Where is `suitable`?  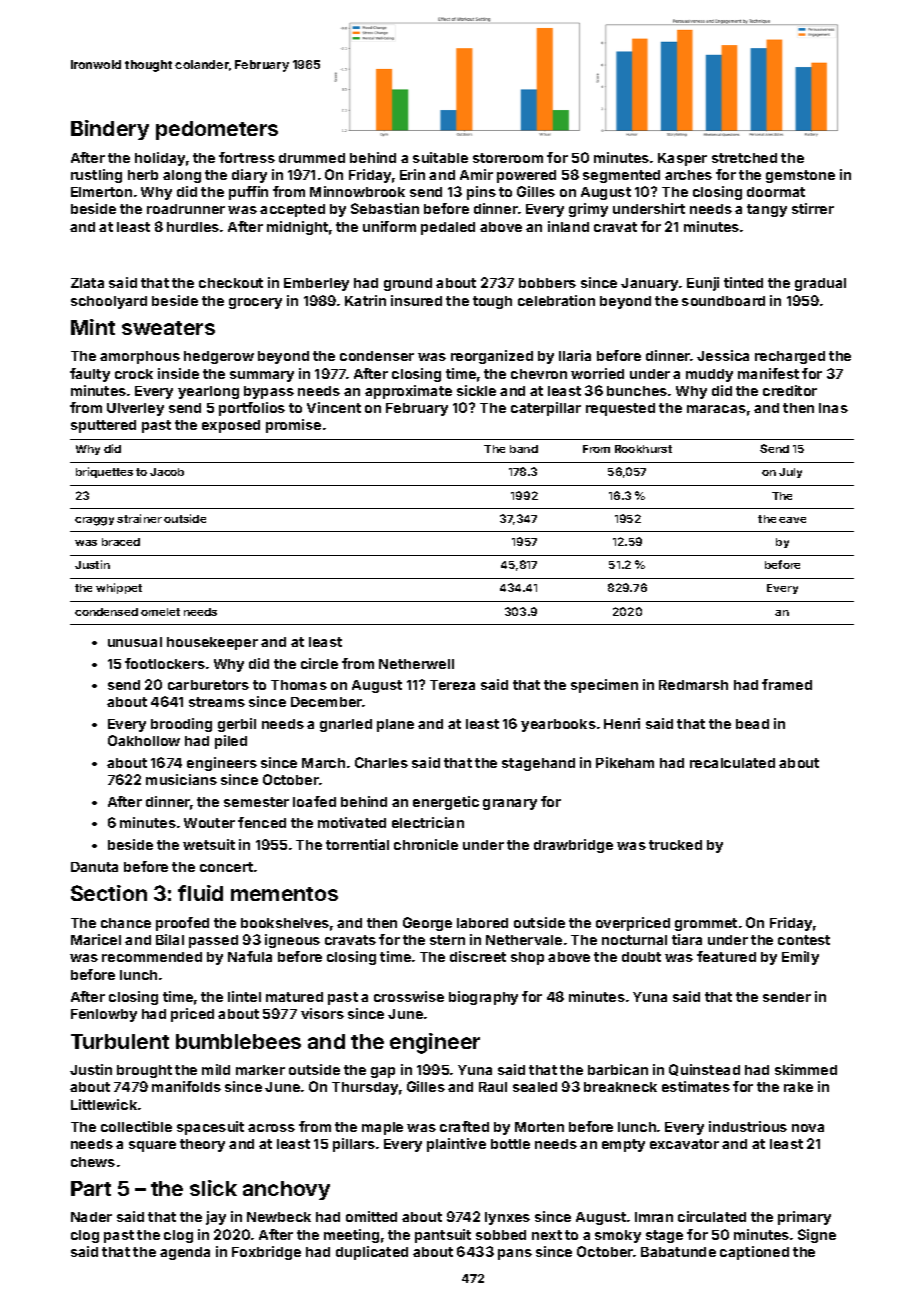 suitable is located at coordinates (440, 157).
